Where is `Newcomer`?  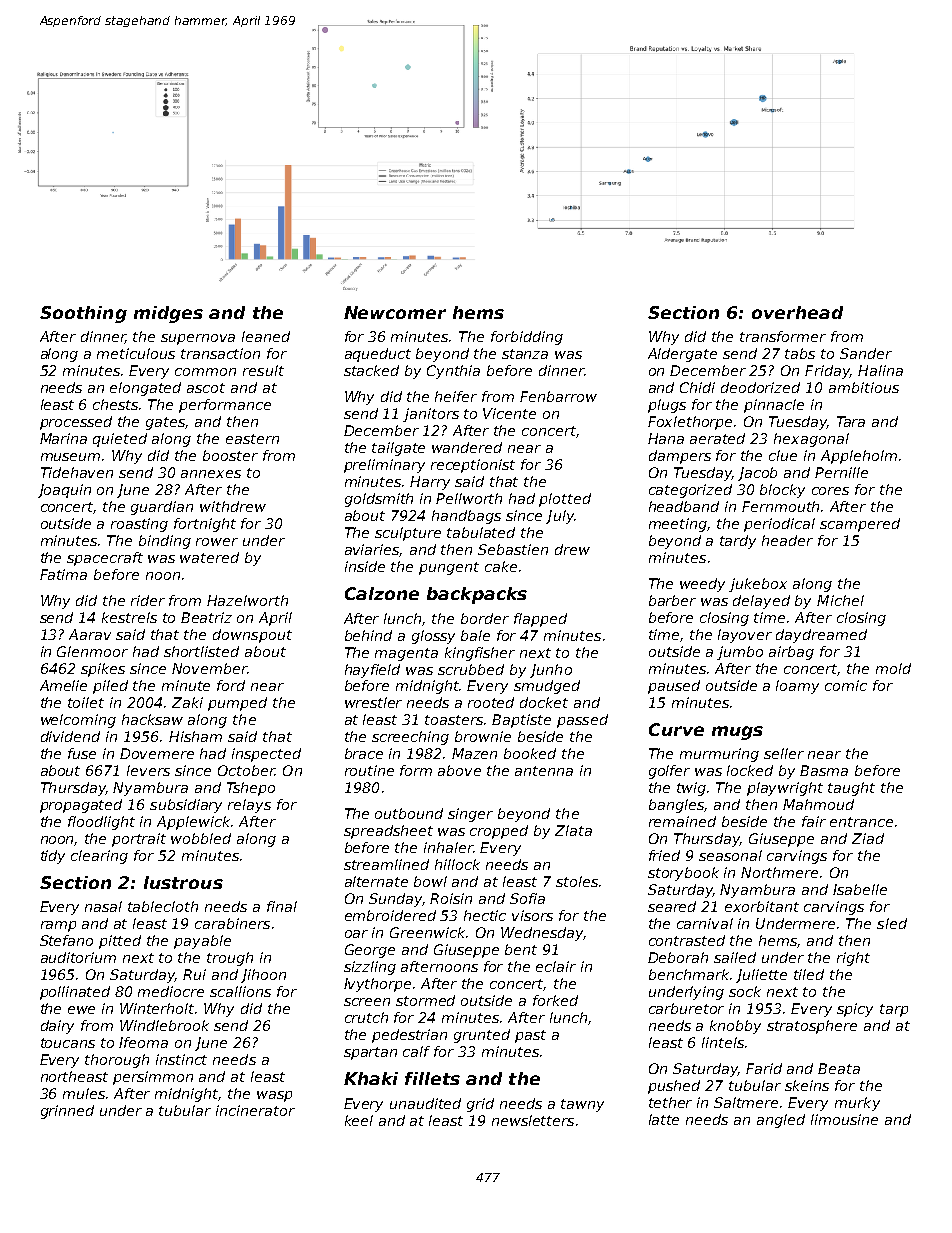
Newcomer is located at coordinates (395, 312).
